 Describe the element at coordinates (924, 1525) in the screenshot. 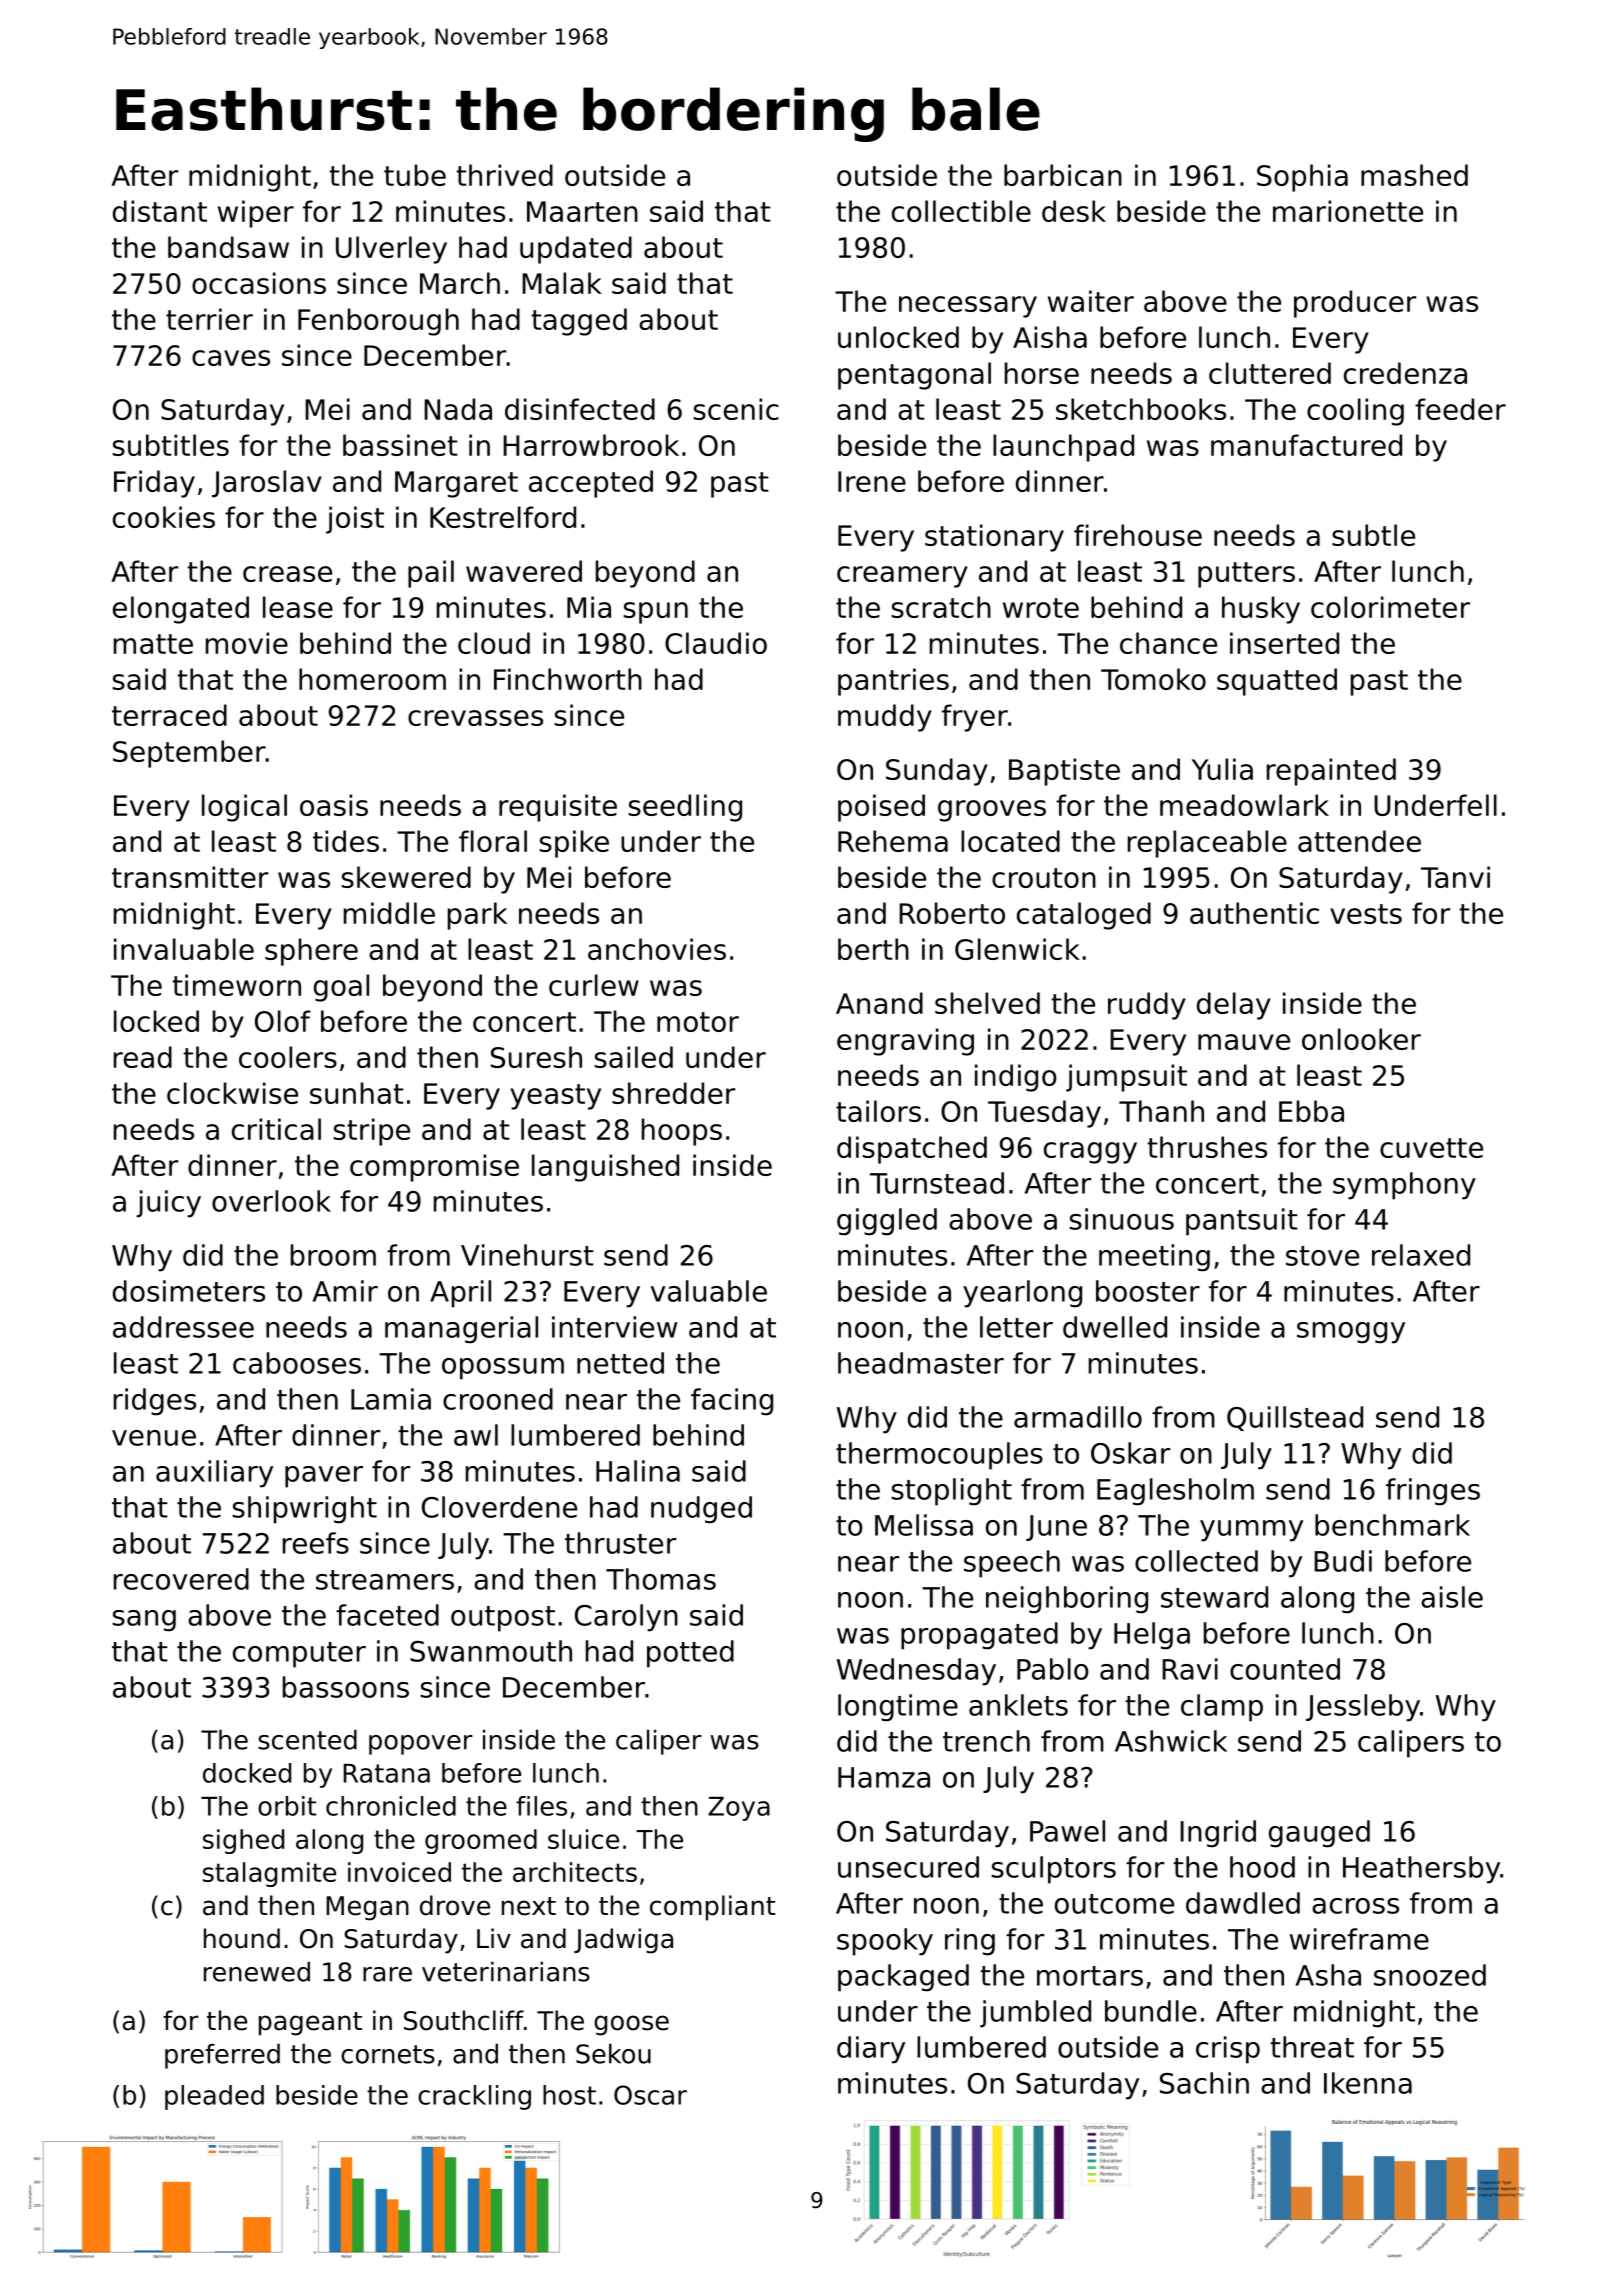

I see `Melissa` at that location.
